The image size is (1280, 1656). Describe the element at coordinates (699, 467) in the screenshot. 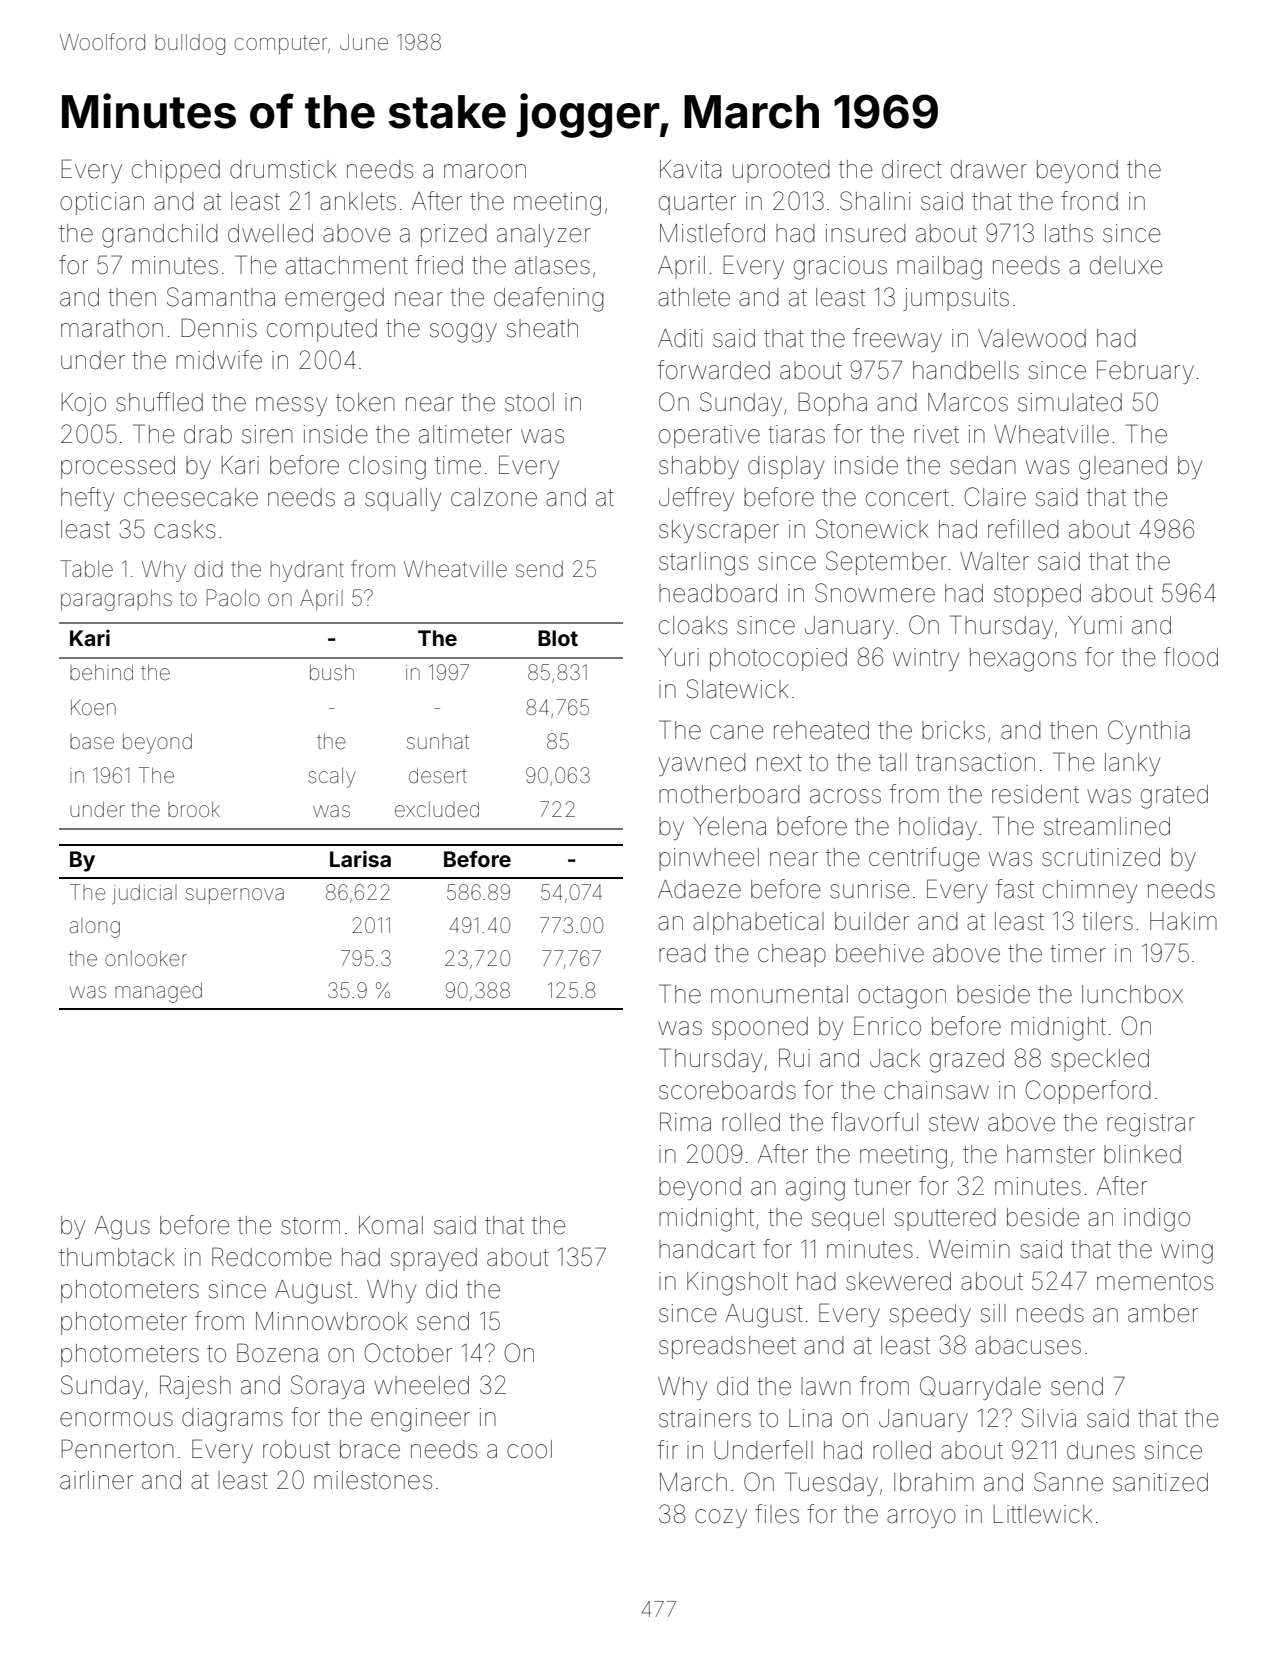

I see `shabby` at that location.
